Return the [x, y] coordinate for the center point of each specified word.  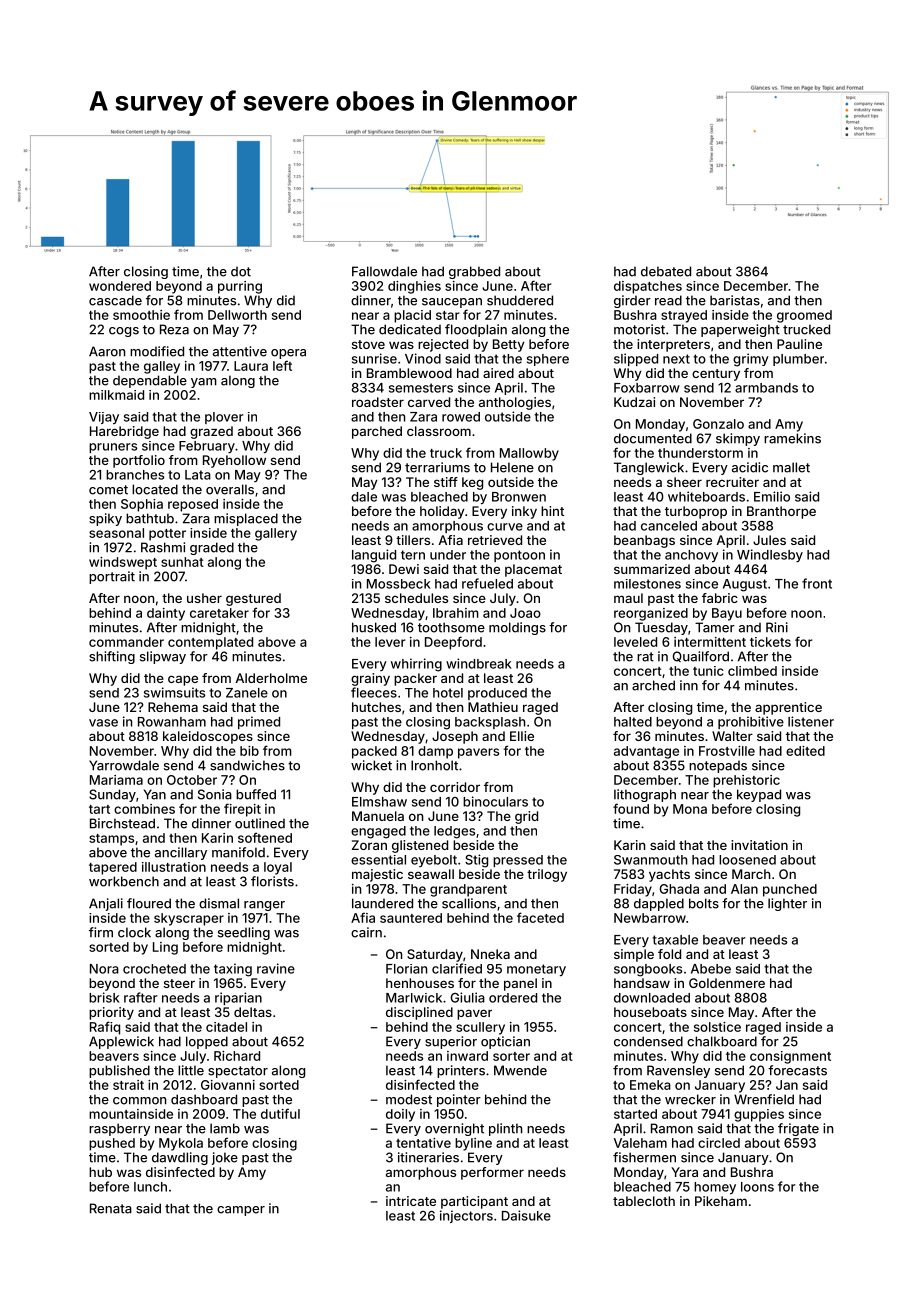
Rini [777, 627]
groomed [804, 316]
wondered [120, 286]
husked [374, 627]
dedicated [410, 329]
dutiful [280, 1113]
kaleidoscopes [208, 737]
